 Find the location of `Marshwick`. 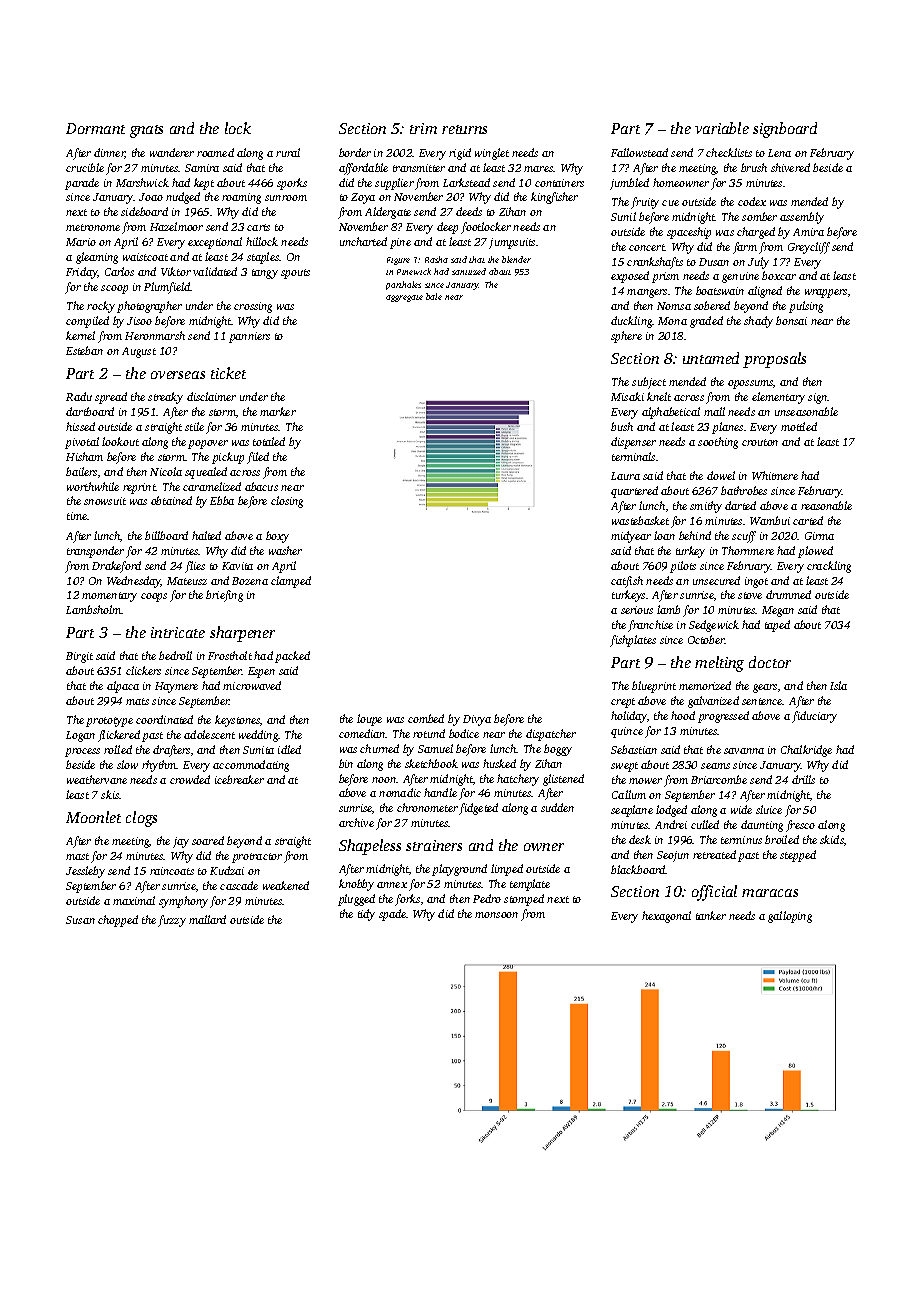

Marshwick is located at coordinates (142, 182).
